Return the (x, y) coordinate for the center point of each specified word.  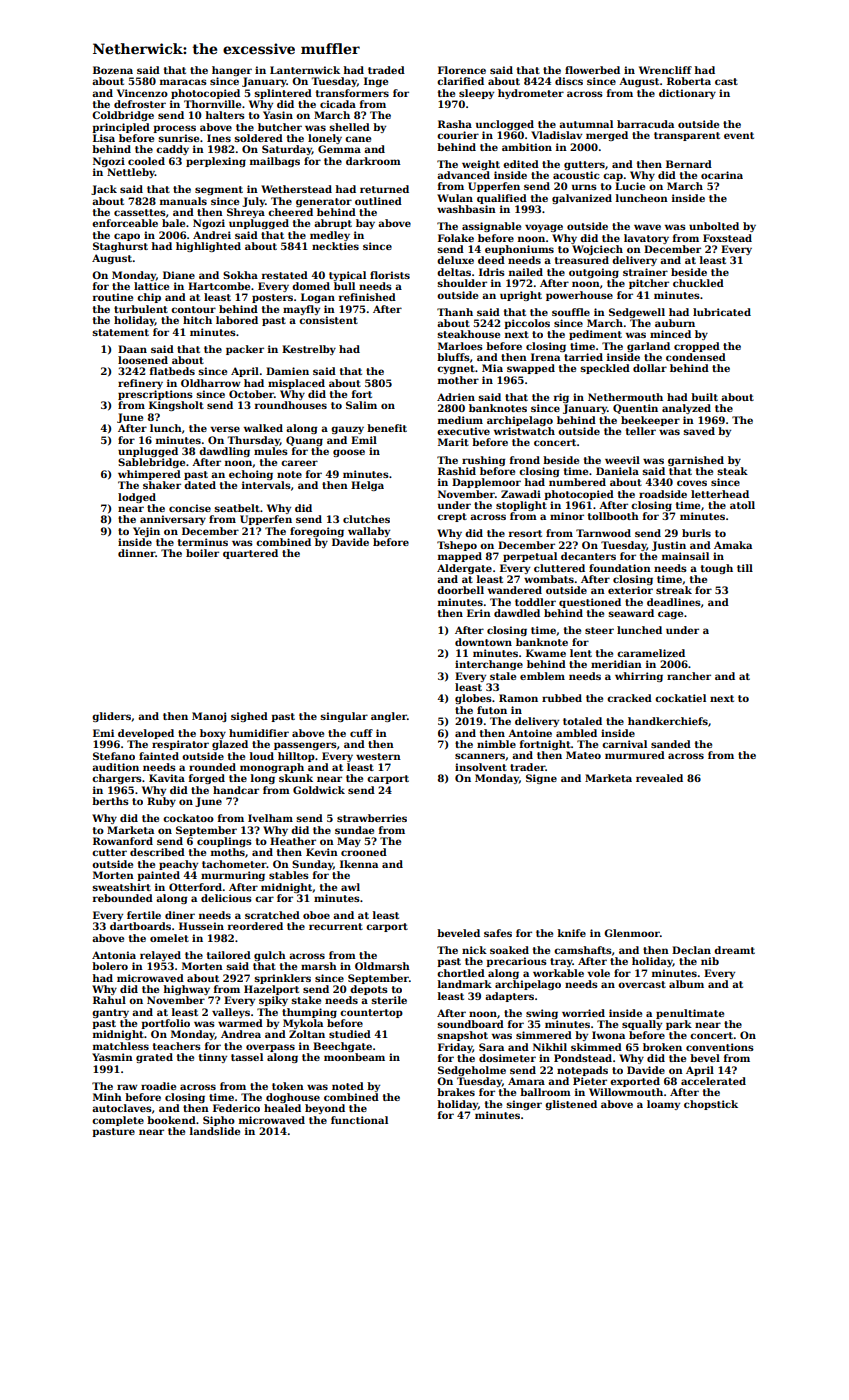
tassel (247, 1057)
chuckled (698, 283)
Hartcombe (219, 286)
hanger (232, 71)
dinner (136, 553)
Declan (691, 950)
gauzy (347, 430)
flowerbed (592, 70)
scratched (272, 915)
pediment (595, 335)
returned (384, 189)
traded (386, 70)
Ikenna (359, 864)
